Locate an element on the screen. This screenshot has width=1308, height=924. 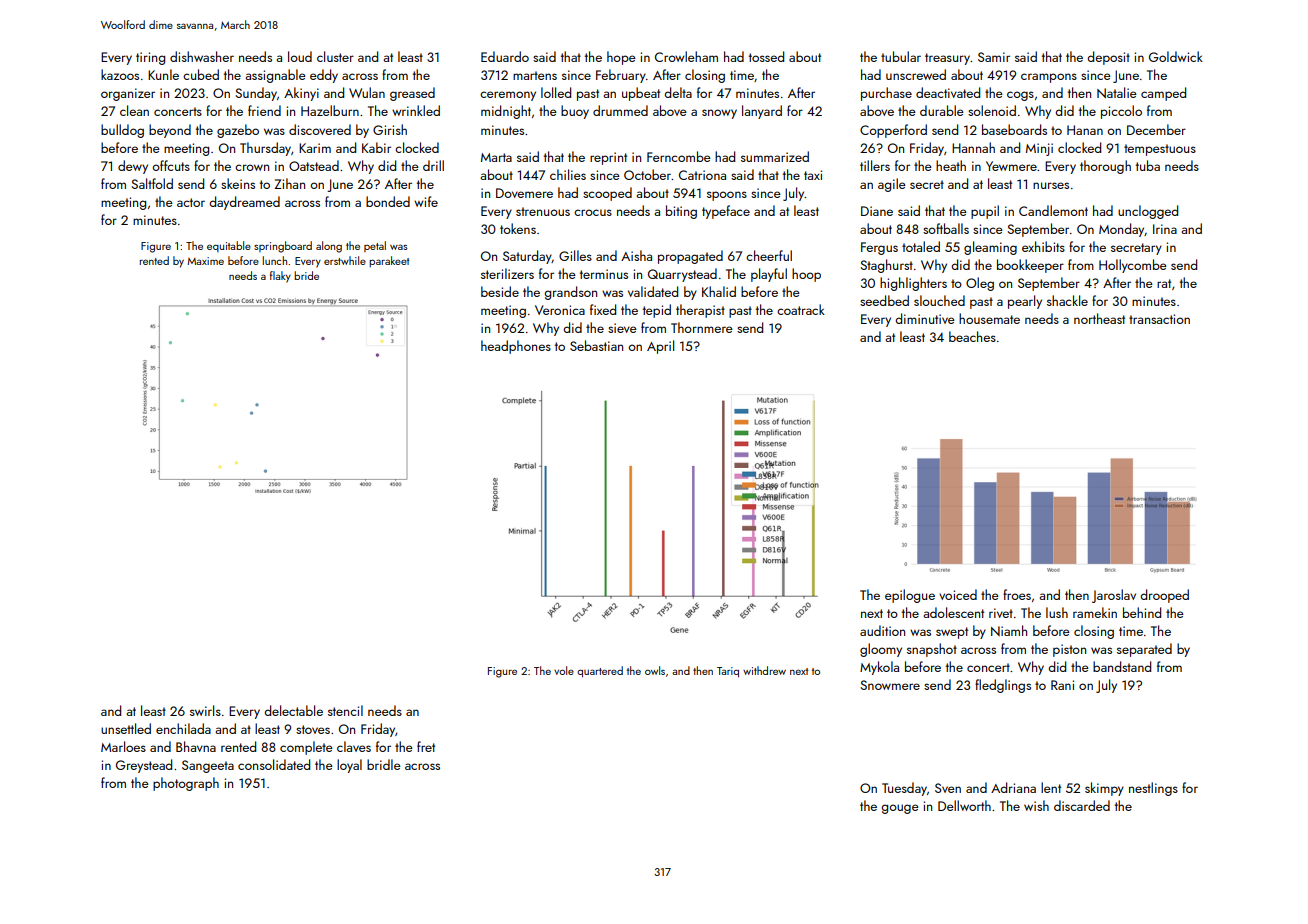
gouge is located at coordinates (900, 809).
